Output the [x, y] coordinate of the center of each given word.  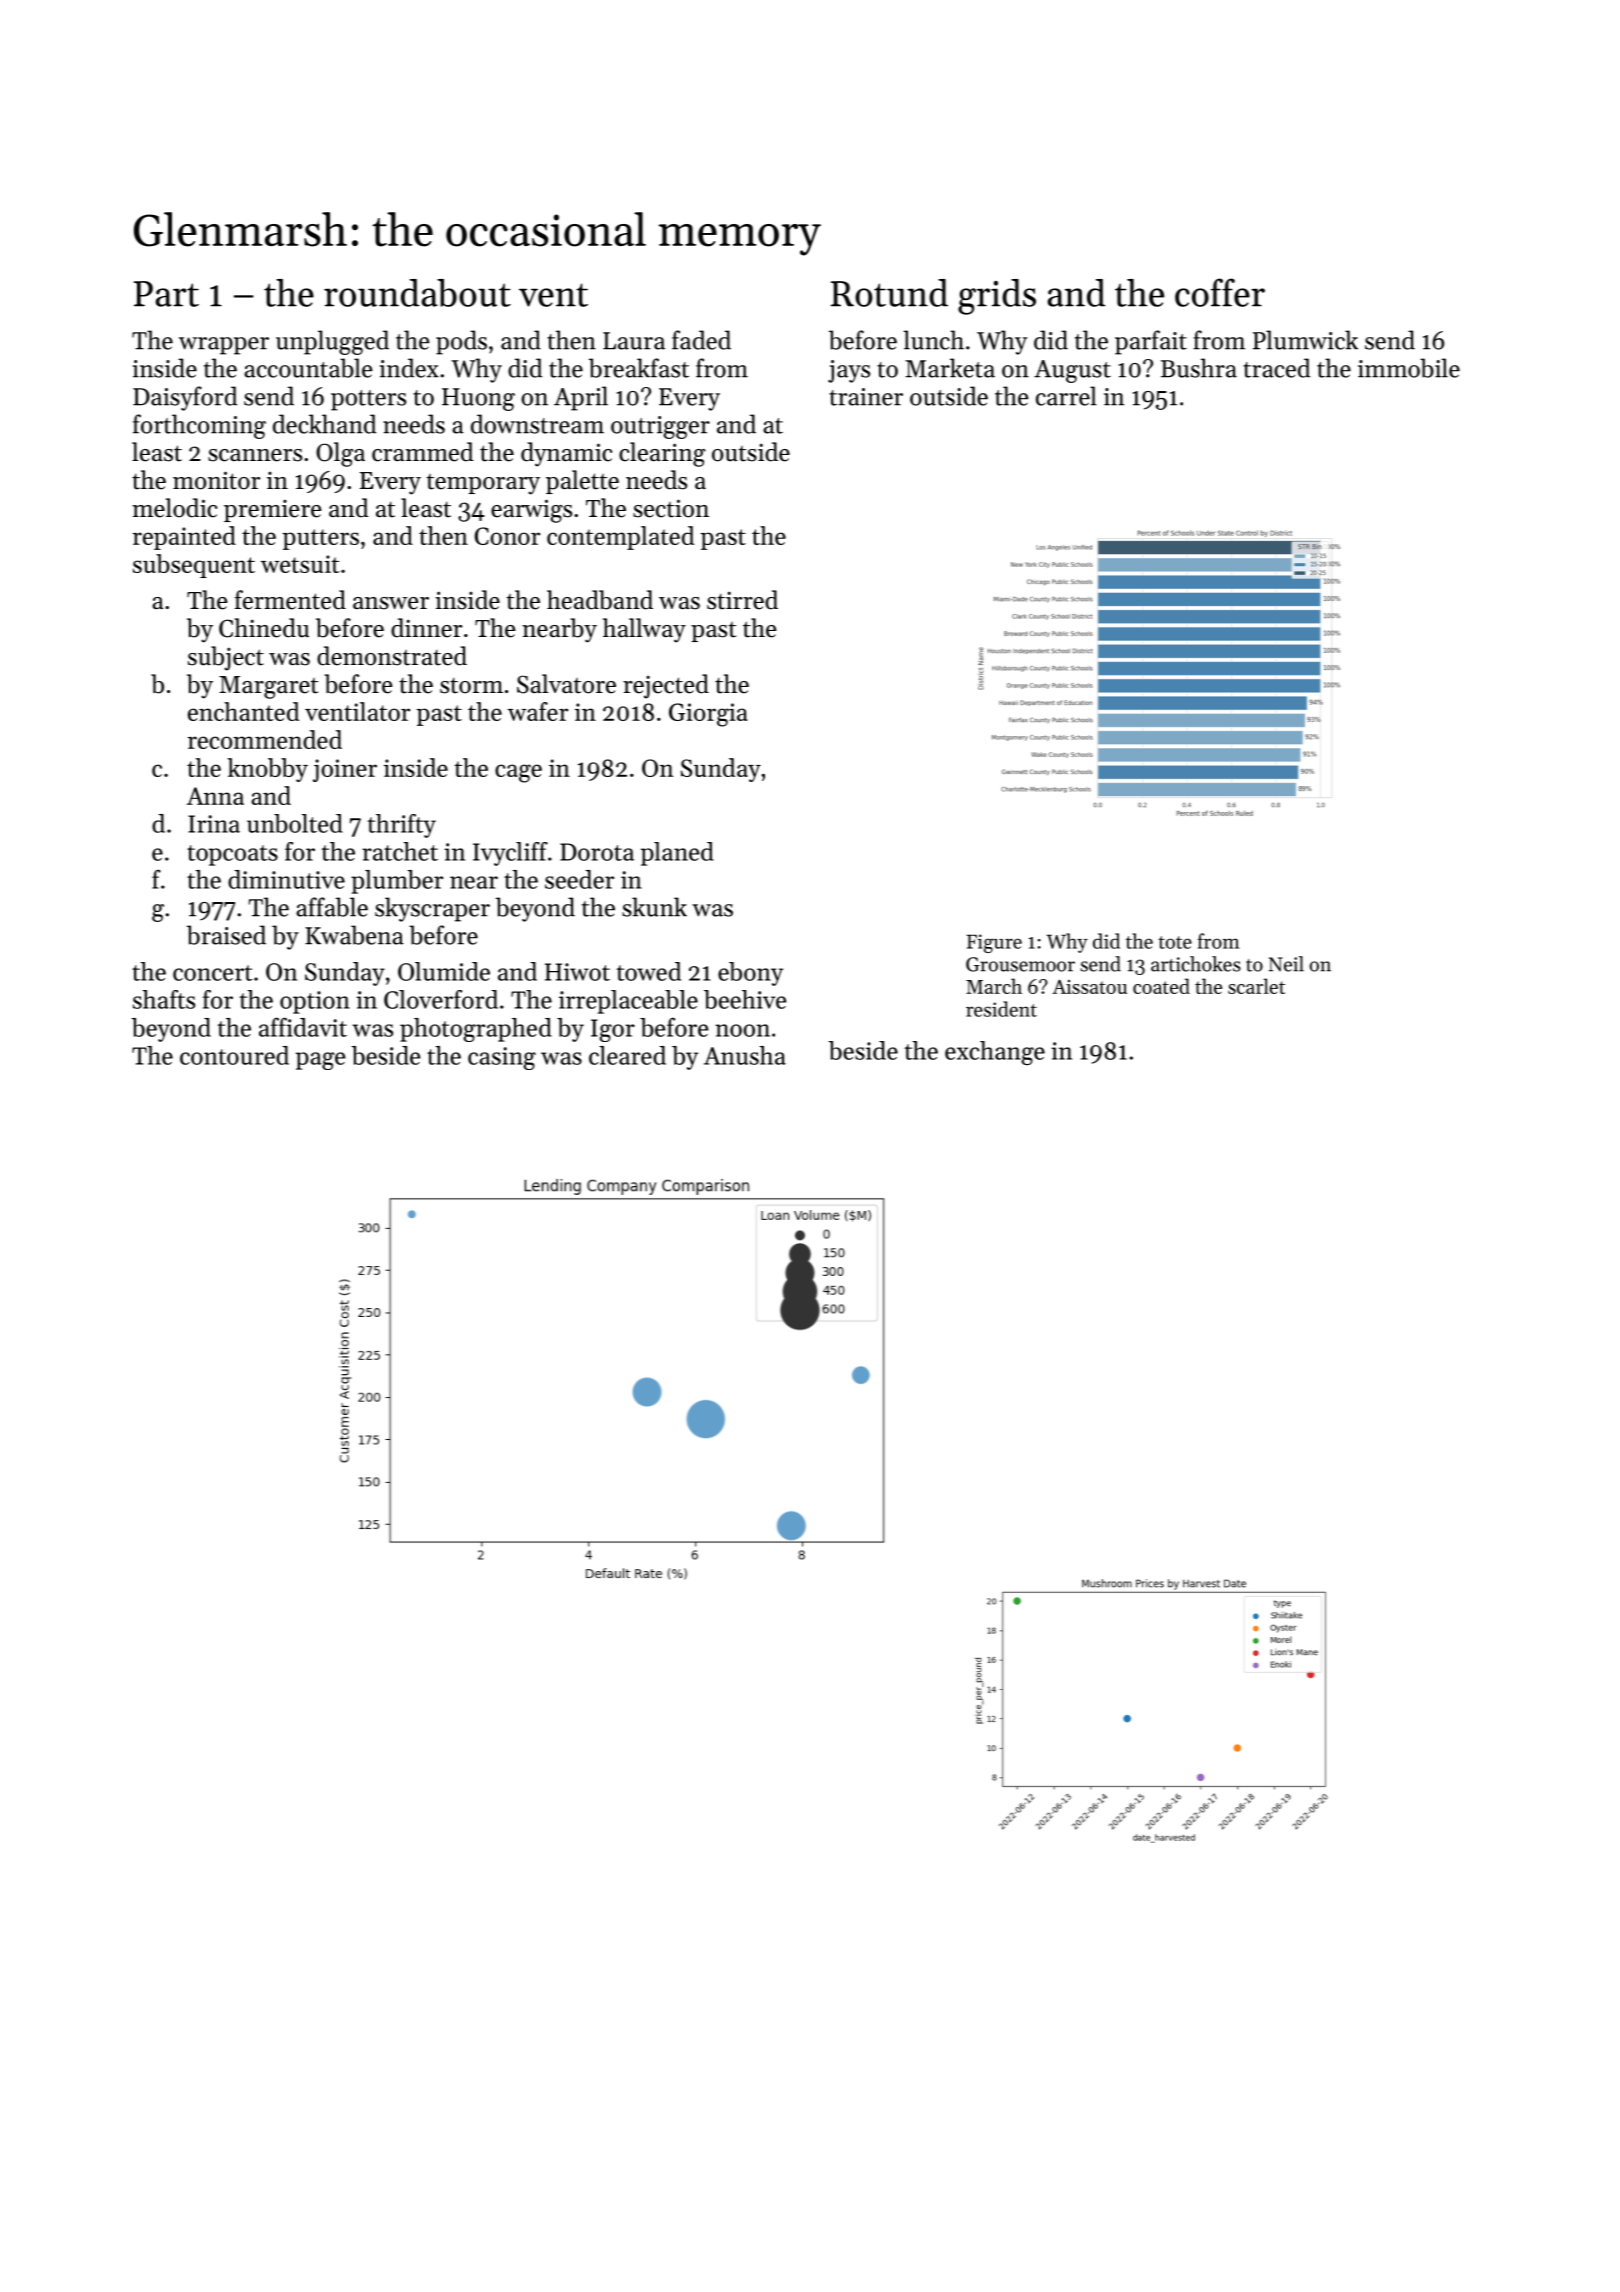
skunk [654, 907]
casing [502, 1058]
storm [471, 686]
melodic [174, 508]
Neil [1286, 964]
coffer [1220, 292]
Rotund [889, 293]
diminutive [286, 879]
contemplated [620, 538]
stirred [742, 600]
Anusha [745, 1055]
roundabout [417, 293]
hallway [644, 630]
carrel [1066, 396]
